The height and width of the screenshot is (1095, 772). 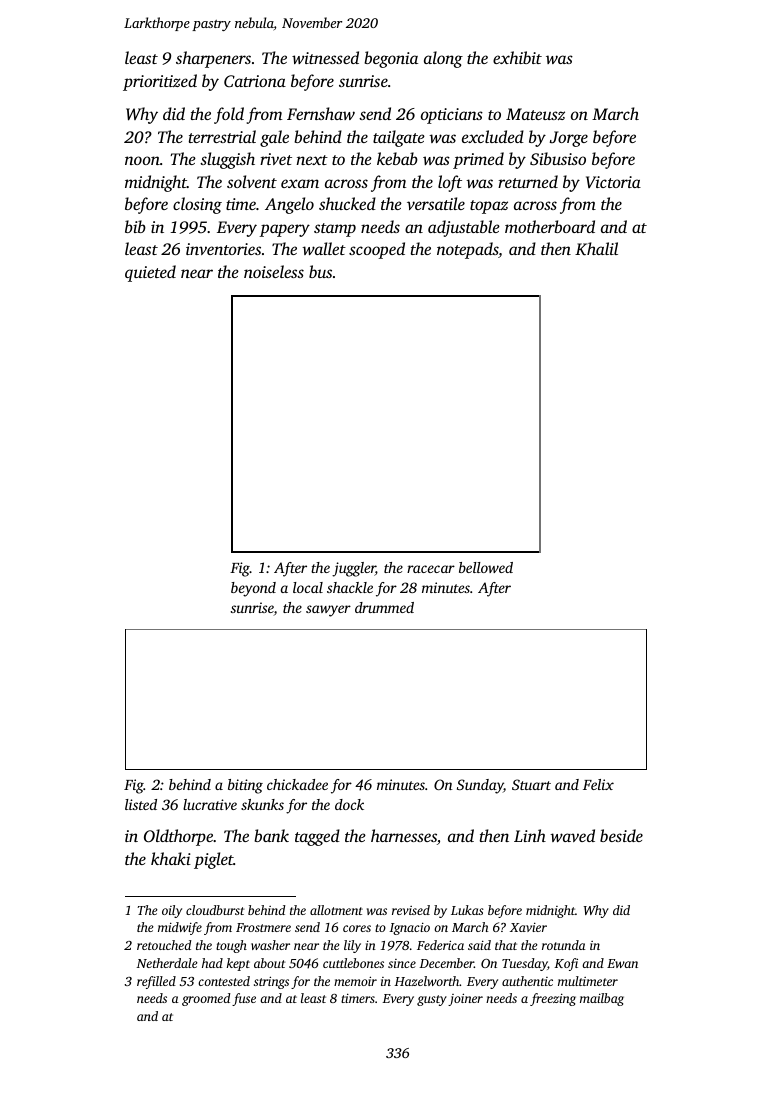 I want to click on quieted, so click(x=150, y=273).
